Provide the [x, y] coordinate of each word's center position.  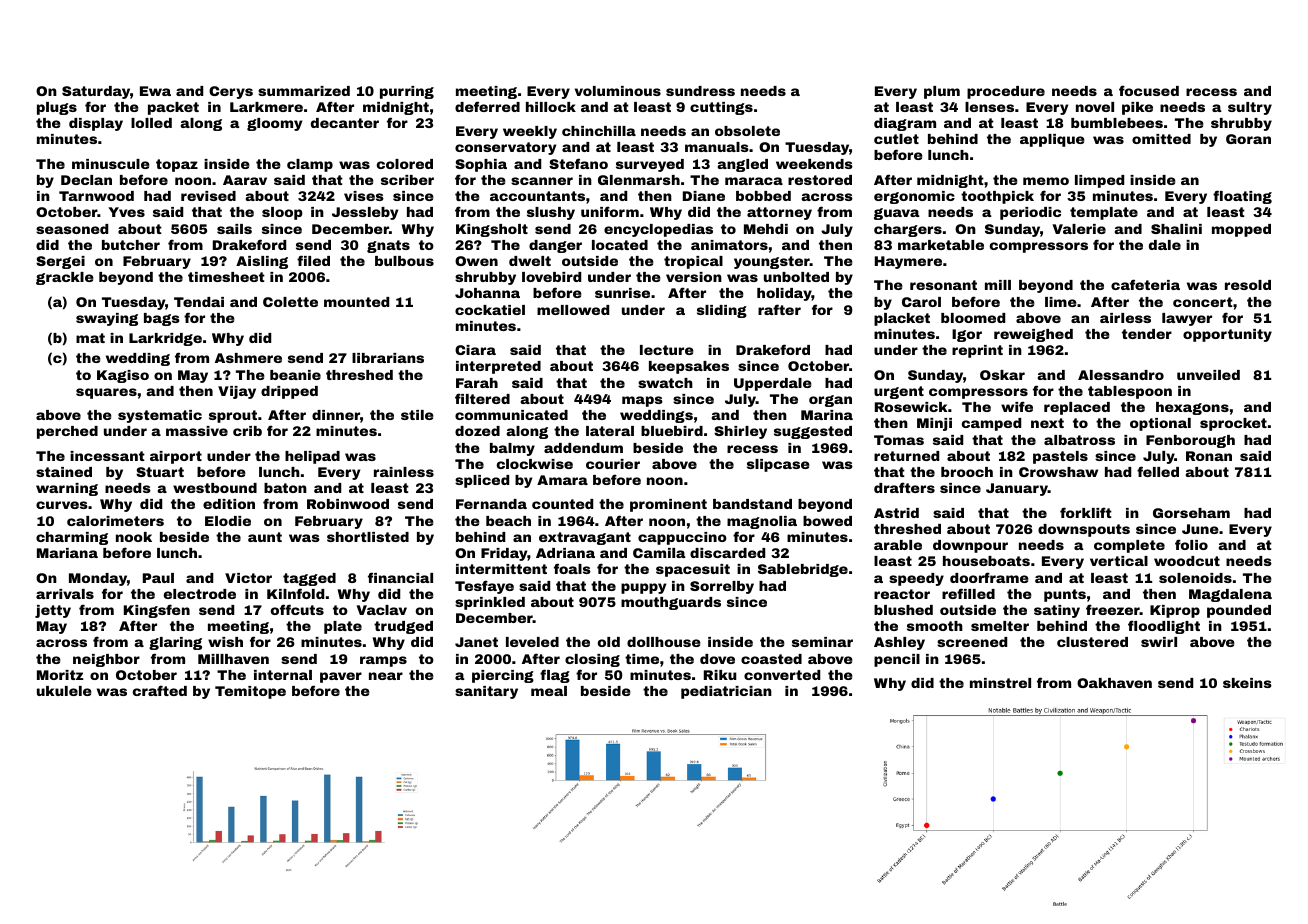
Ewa [155, 91]
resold [1248, 285]
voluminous [618, 91]
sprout [233, 416]
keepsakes [689, 367]
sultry [1250, 108]
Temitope [250, 692]
